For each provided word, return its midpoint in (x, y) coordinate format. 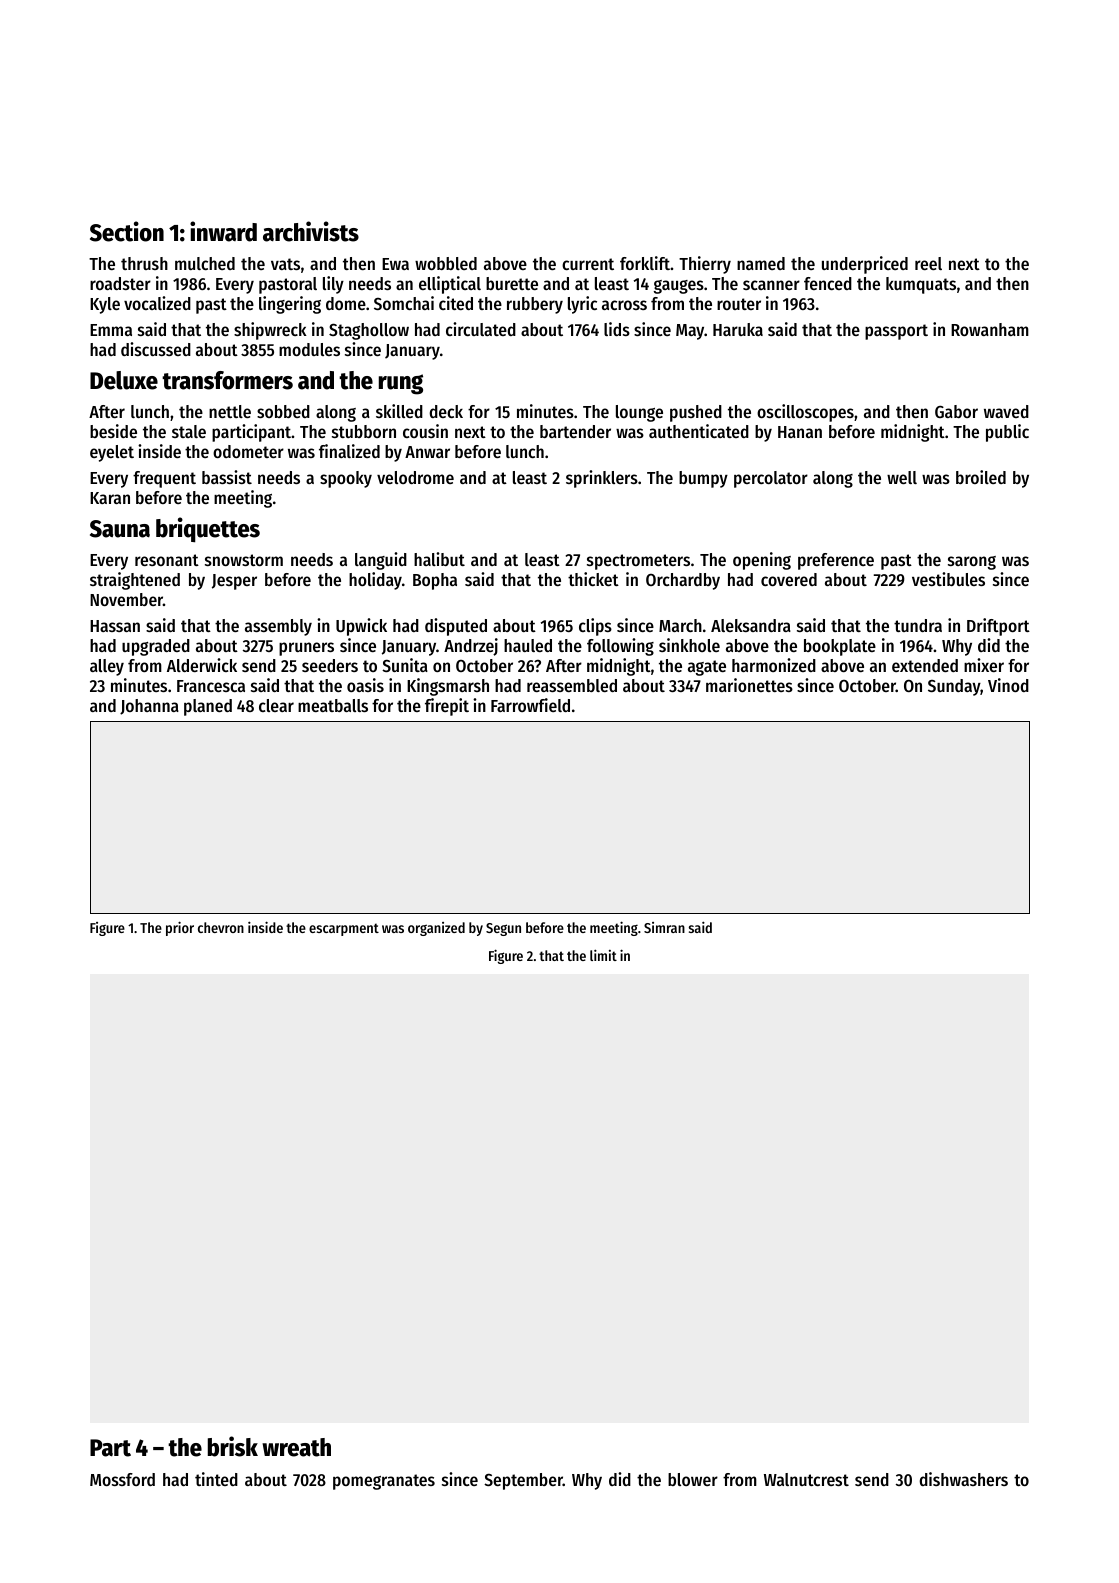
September (523, 1481)
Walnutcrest (806, 1479)
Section (127, 231)
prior (180, 928)
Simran (664, 927)
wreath (296, 1447)
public (1007, 433)
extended (925, 665)
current (588, 264)
